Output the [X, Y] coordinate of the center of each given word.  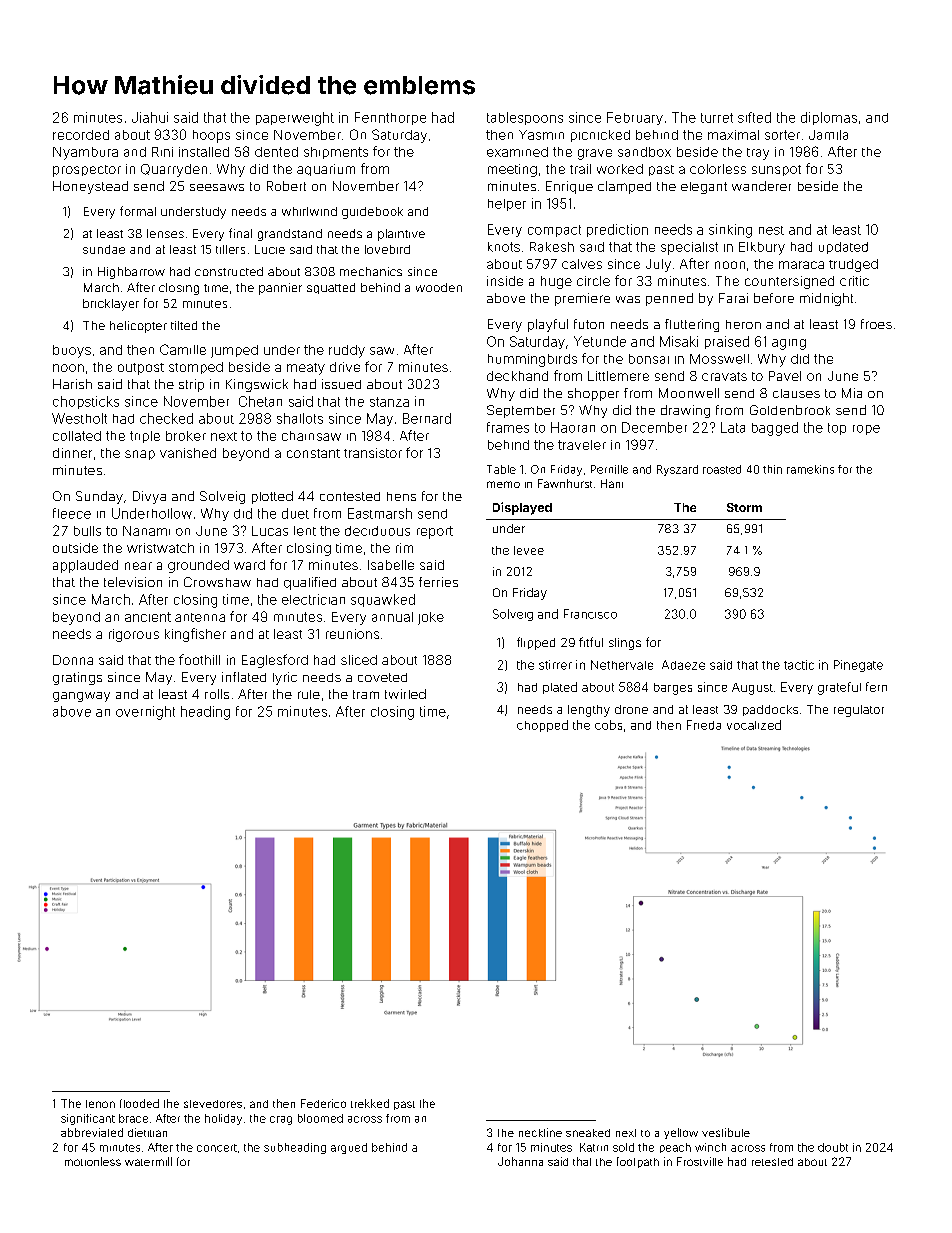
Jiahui [150, 117]
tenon [100, 1104]
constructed [229, 271]
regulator [859, 711]
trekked [370, 1103]
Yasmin [541, 135]
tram [366, 694]
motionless [93, 1161]
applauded [85, 566]
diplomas [829, 118]
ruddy [347, 351]
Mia [852, 393]
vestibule [726, 1132]
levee [529, 550]
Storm [744, 507]
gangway [81, 697]
